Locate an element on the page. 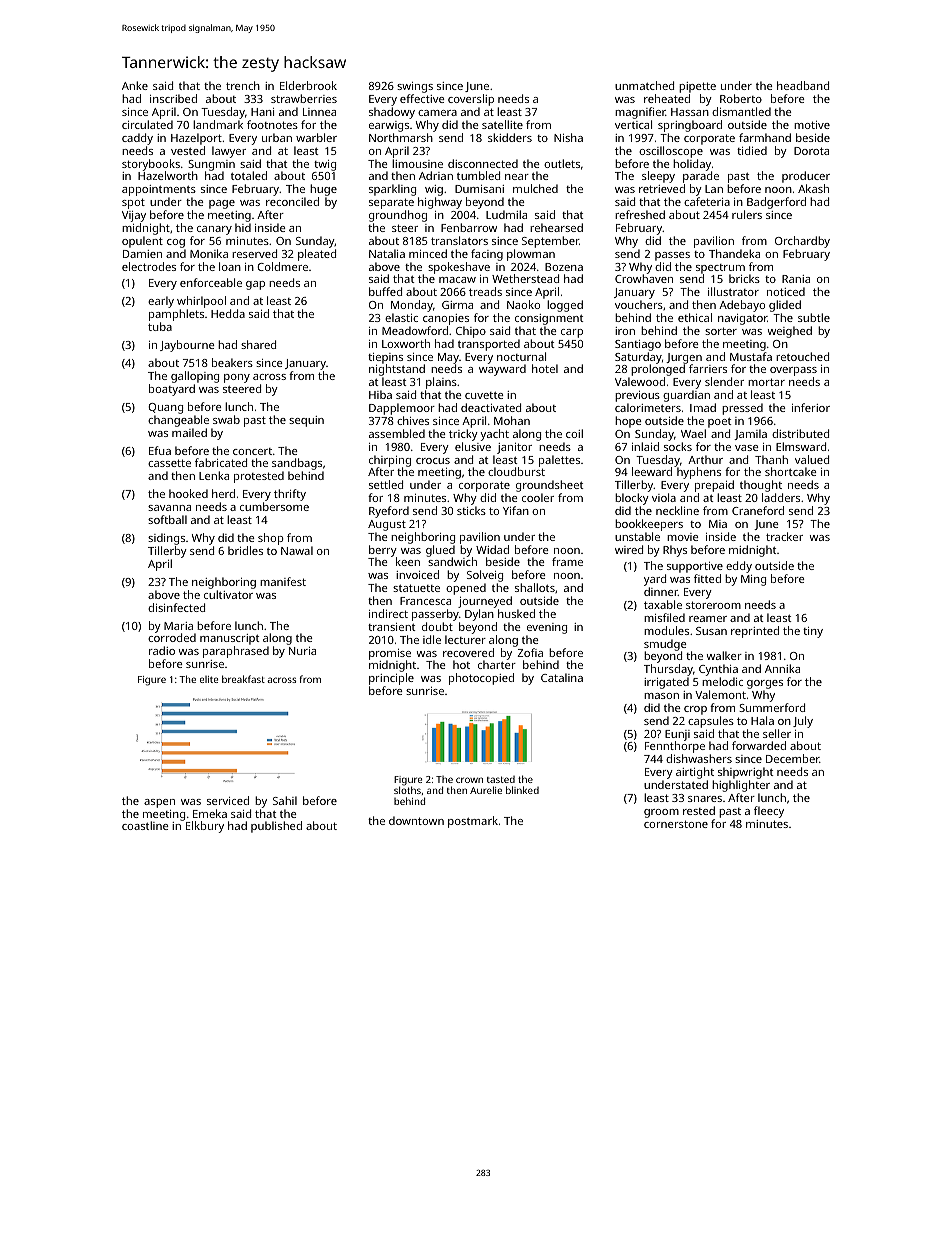 This image has height=1233, width=952. trench is located at coordinates (243, 85).
